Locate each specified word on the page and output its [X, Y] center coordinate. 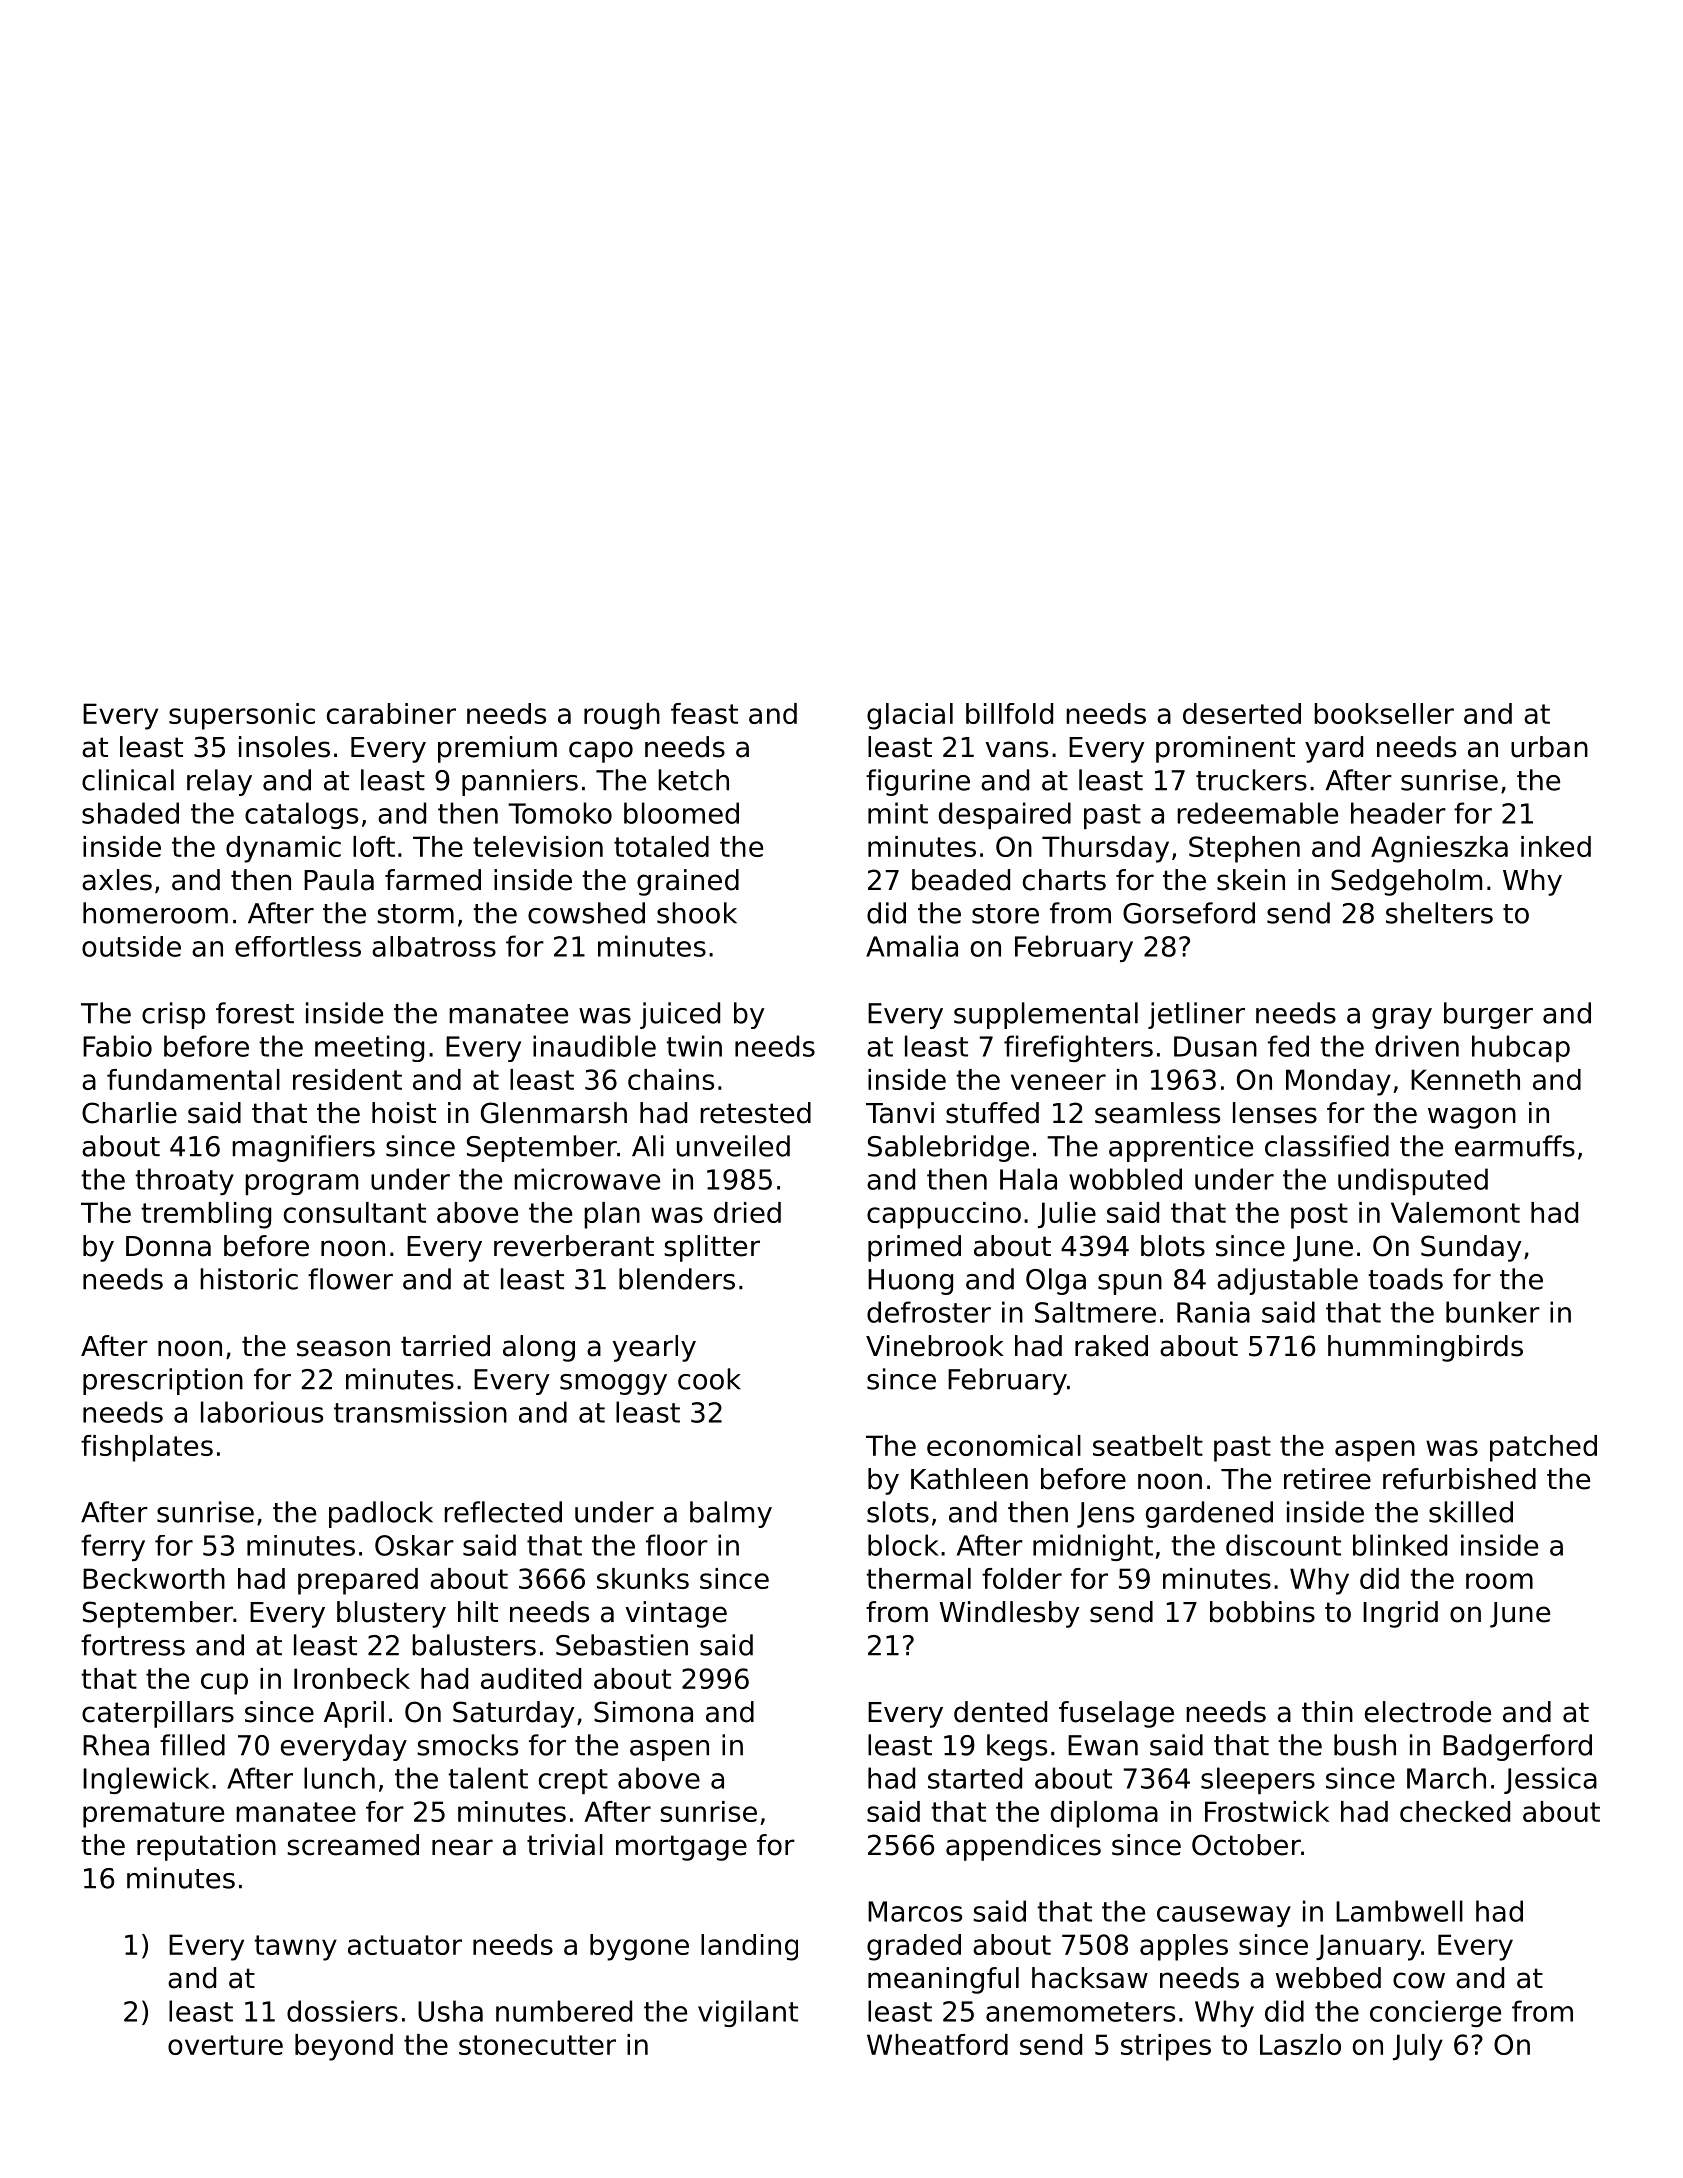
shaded [130, 813]
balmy [731, 1514]
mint [898, 813]
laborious [262, 1412]
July [1418, 2047]
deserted [1242, 713]
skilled [1471, 1512]
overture [225, 2045]
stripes [1166, 2047]
